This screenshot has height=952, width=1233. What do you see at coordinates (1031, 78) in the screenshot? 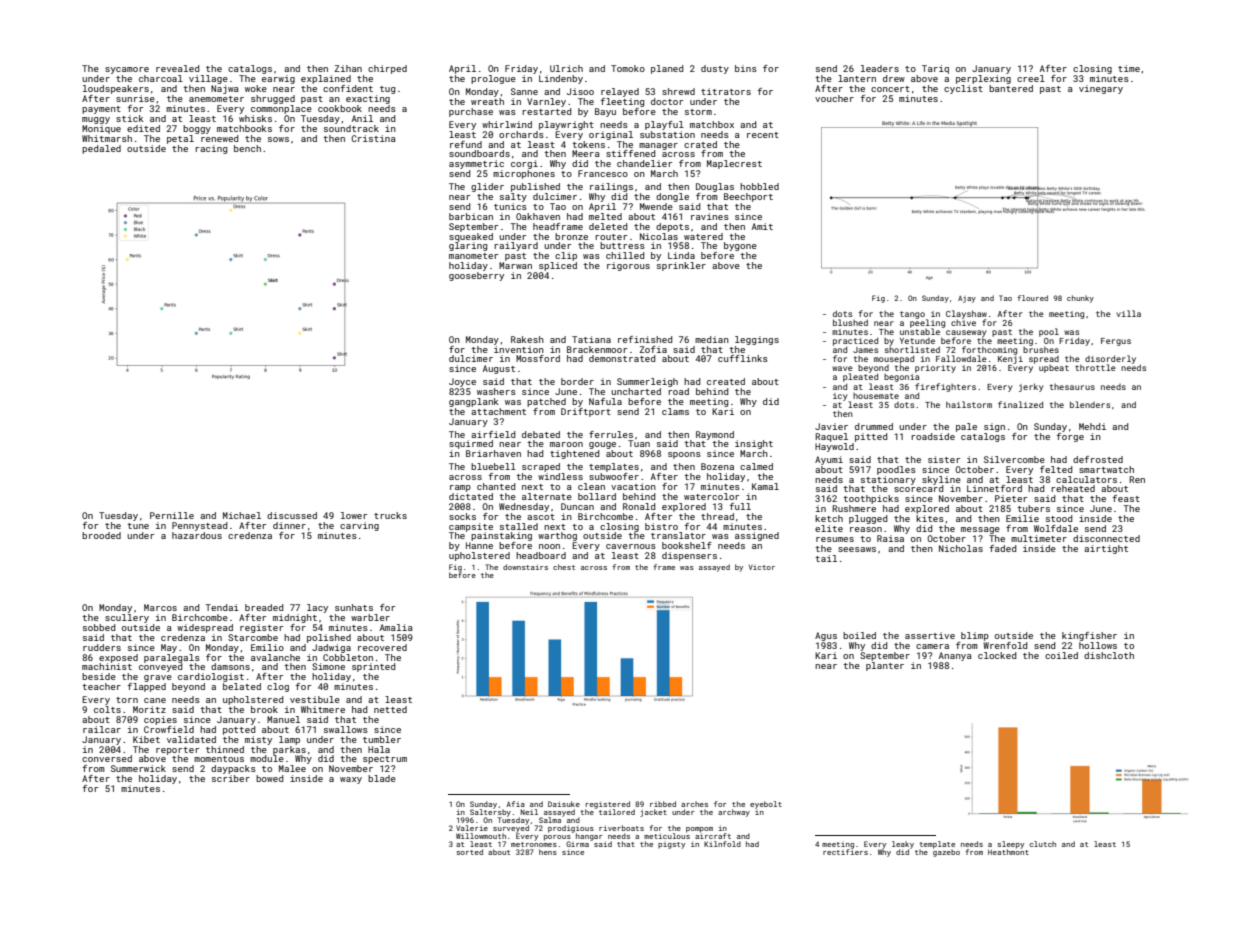
I see `creel` at bounding box center [1031, 78].
